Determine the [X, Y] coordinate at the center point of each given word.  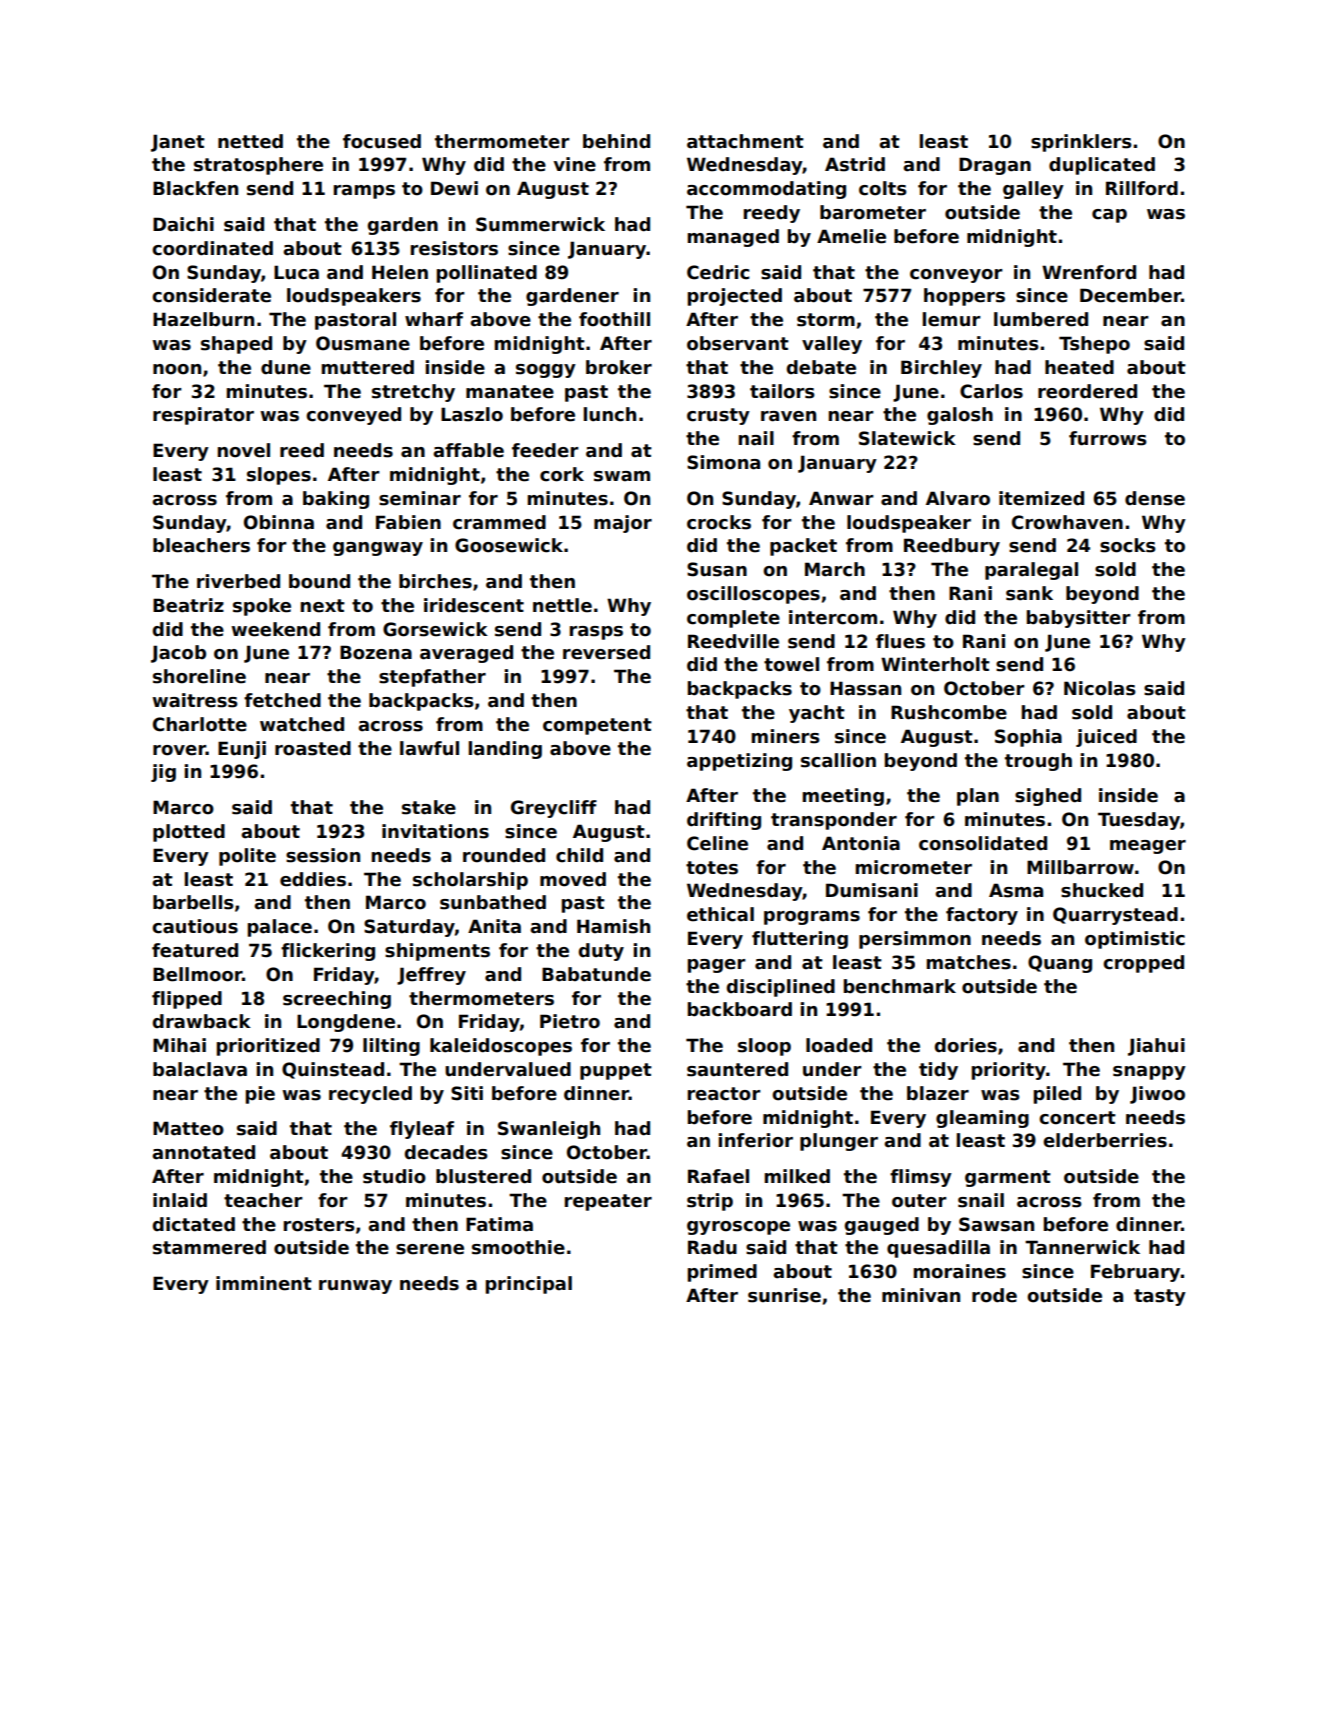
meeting [843, 797]
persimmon [915, 940]
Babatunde [596, 974]
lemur [952, 319]
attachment [745, 141]
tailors [782, 391]
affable [468, 450]
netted [250, 141]
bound [319, 581]
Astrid [855, 164]
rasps [596, 633]
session [323, 855]
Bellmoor [197, 974]
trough [1038, 762]
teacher [263, 1200]
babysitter [1079, 619]
